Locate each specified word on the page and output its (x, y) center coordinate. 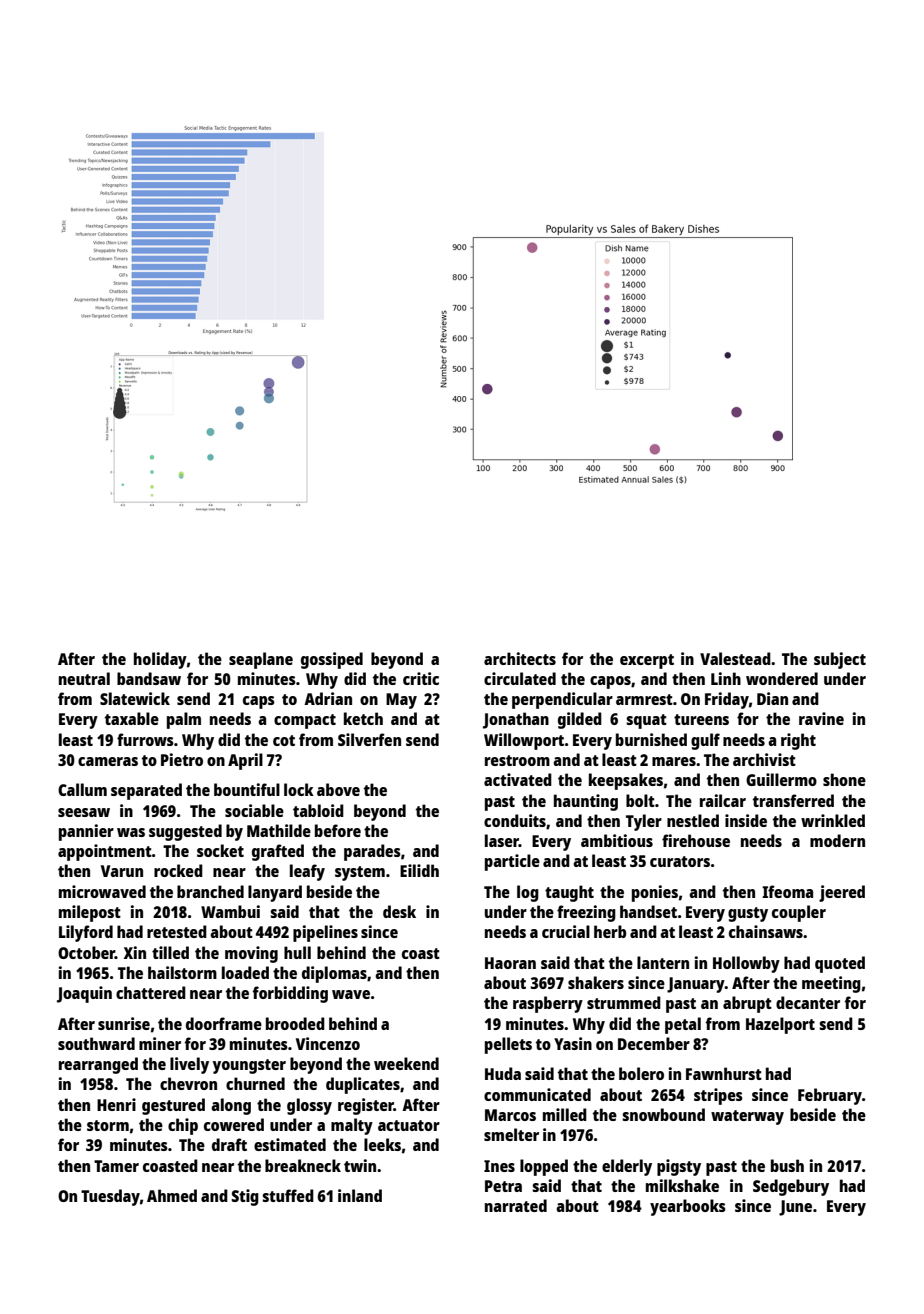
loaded (245, 972)
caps (259, 702)
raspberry (548, 1004)
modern (837, 840)
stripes (718, 1096)
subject (840, 660)
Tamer (116, 1166)
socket (220, 850)
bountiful (247, 789)
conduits (515, 820)
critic (421, 678)
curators (680, 861)
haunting (586, 802)
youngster (249, 1066)
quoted (840, 964)
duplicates (363, 1085)
